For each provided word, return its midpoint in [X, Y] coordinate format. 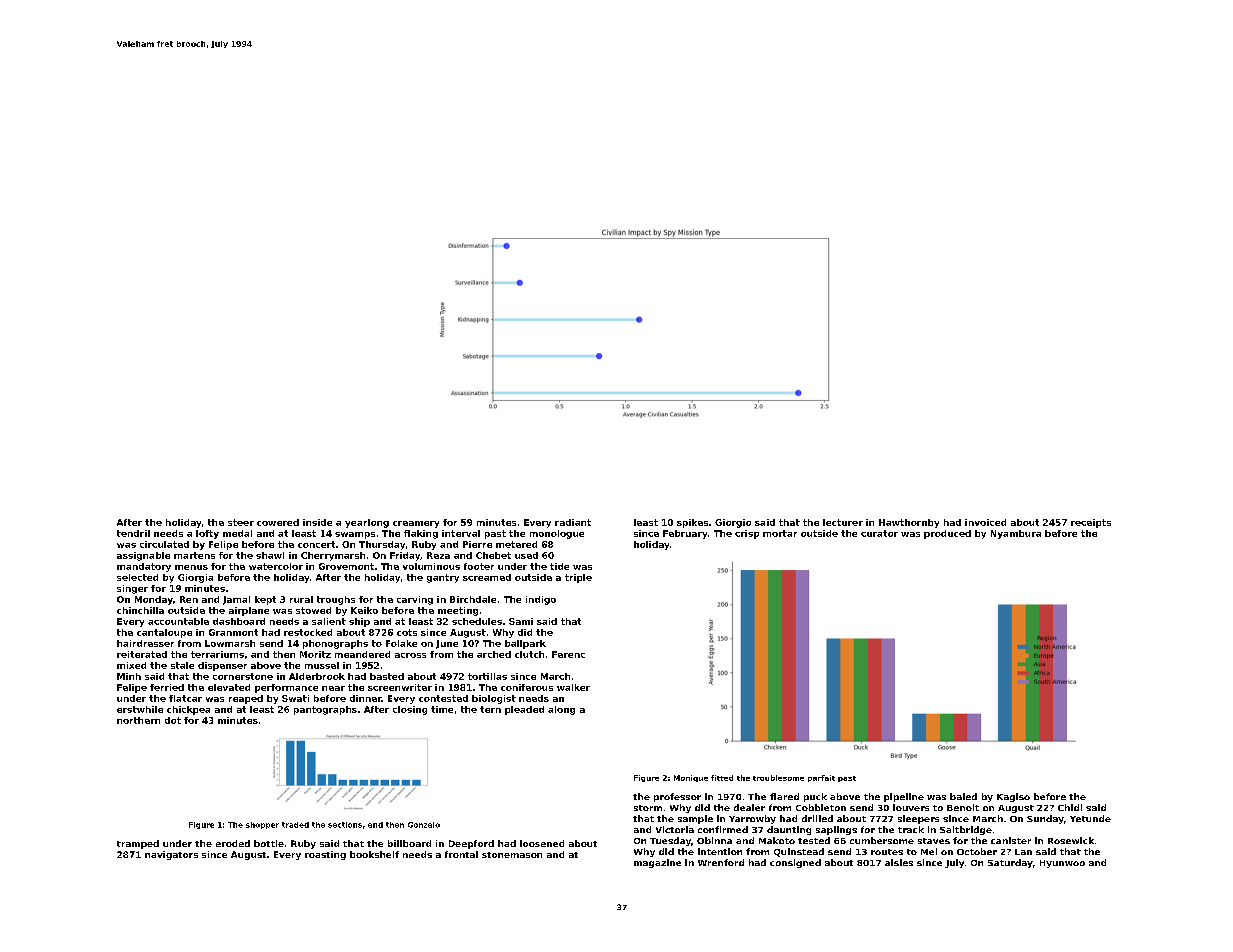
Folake [401, 643]
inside [317, 522]
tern [490, 709]
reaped [246, 699]
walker [573, 687]
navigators [171, 855]
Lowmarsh [230, 643]
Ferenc [568, 654]
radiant [573, 522]
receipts [1091, 523]
